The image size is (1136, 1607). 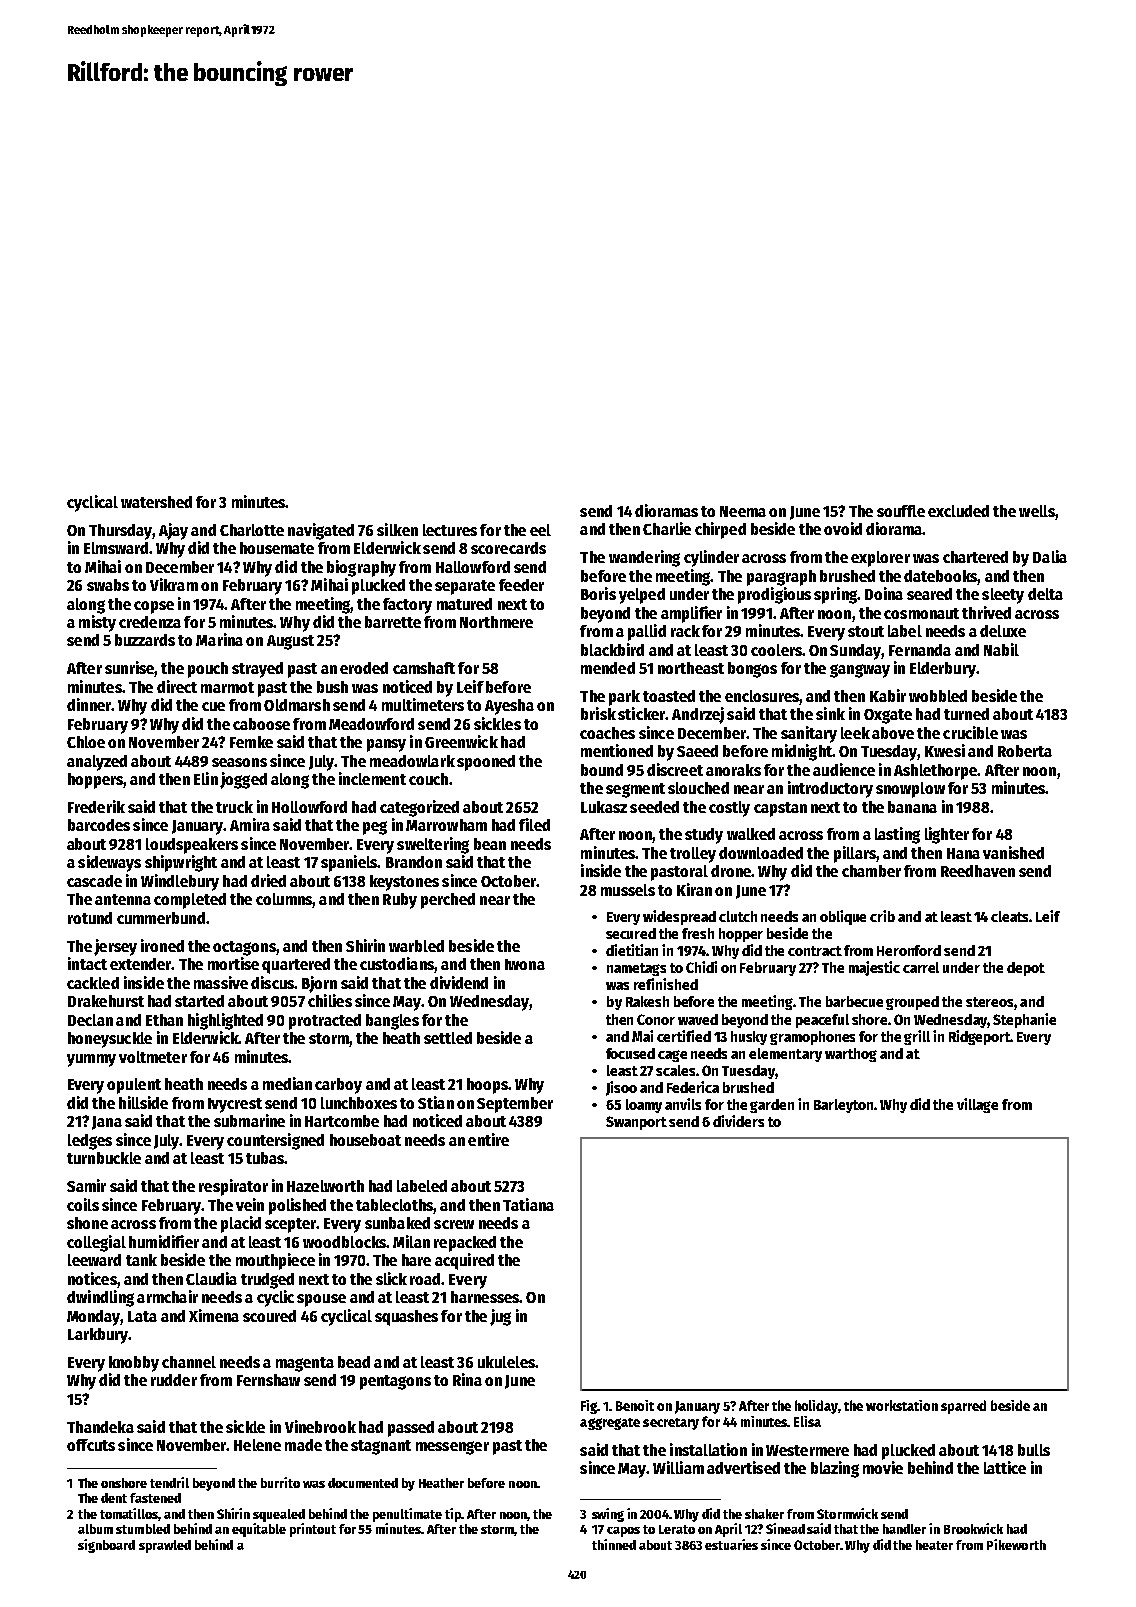 What do you see at coordinates (1001, 649) in the page?
I see `Nabil` at bounding box center [1001, 649].
